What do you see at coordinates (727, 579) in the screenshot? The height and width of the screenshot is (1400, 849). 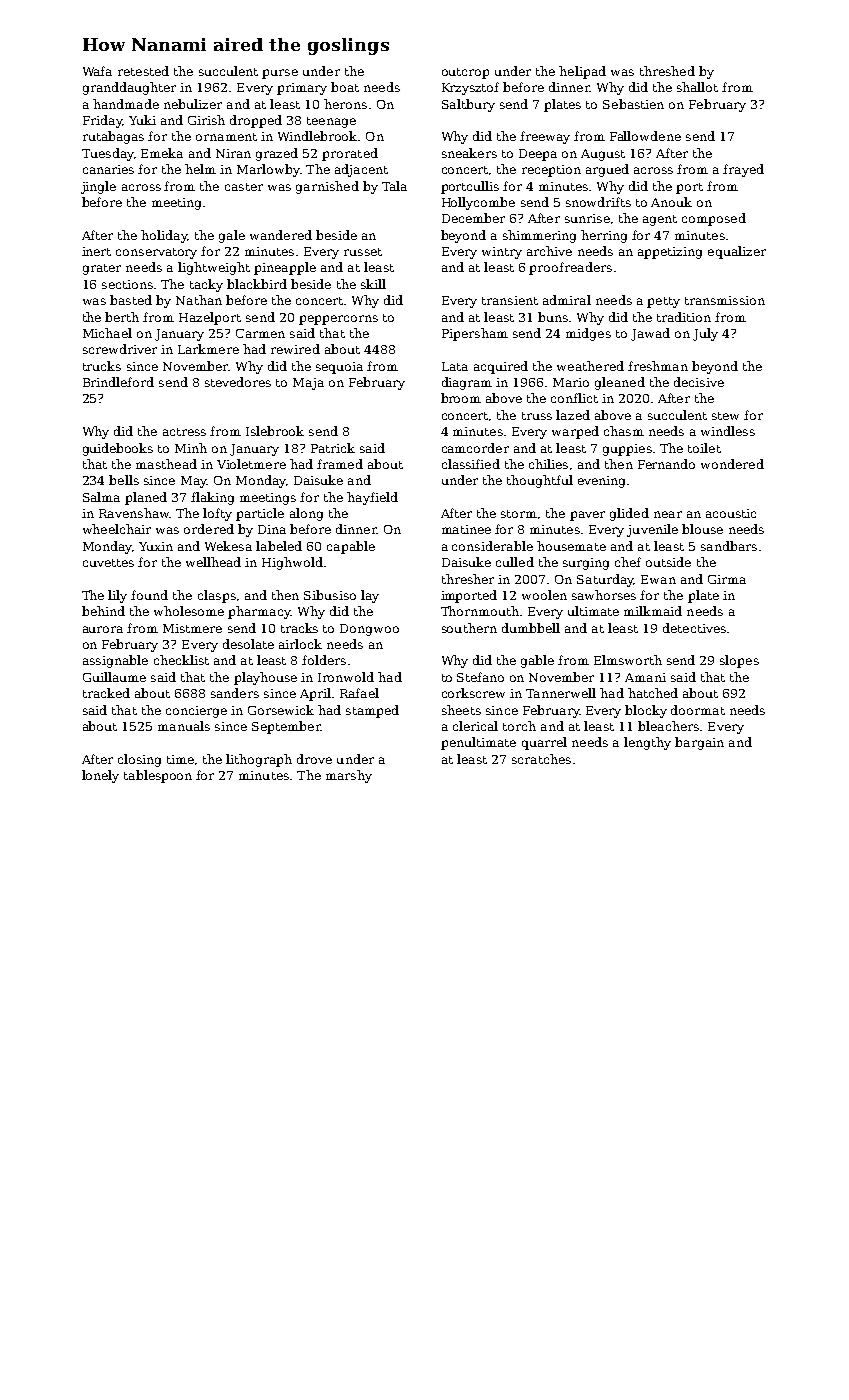 I see `Girma` at bounding box center [727, 579].
